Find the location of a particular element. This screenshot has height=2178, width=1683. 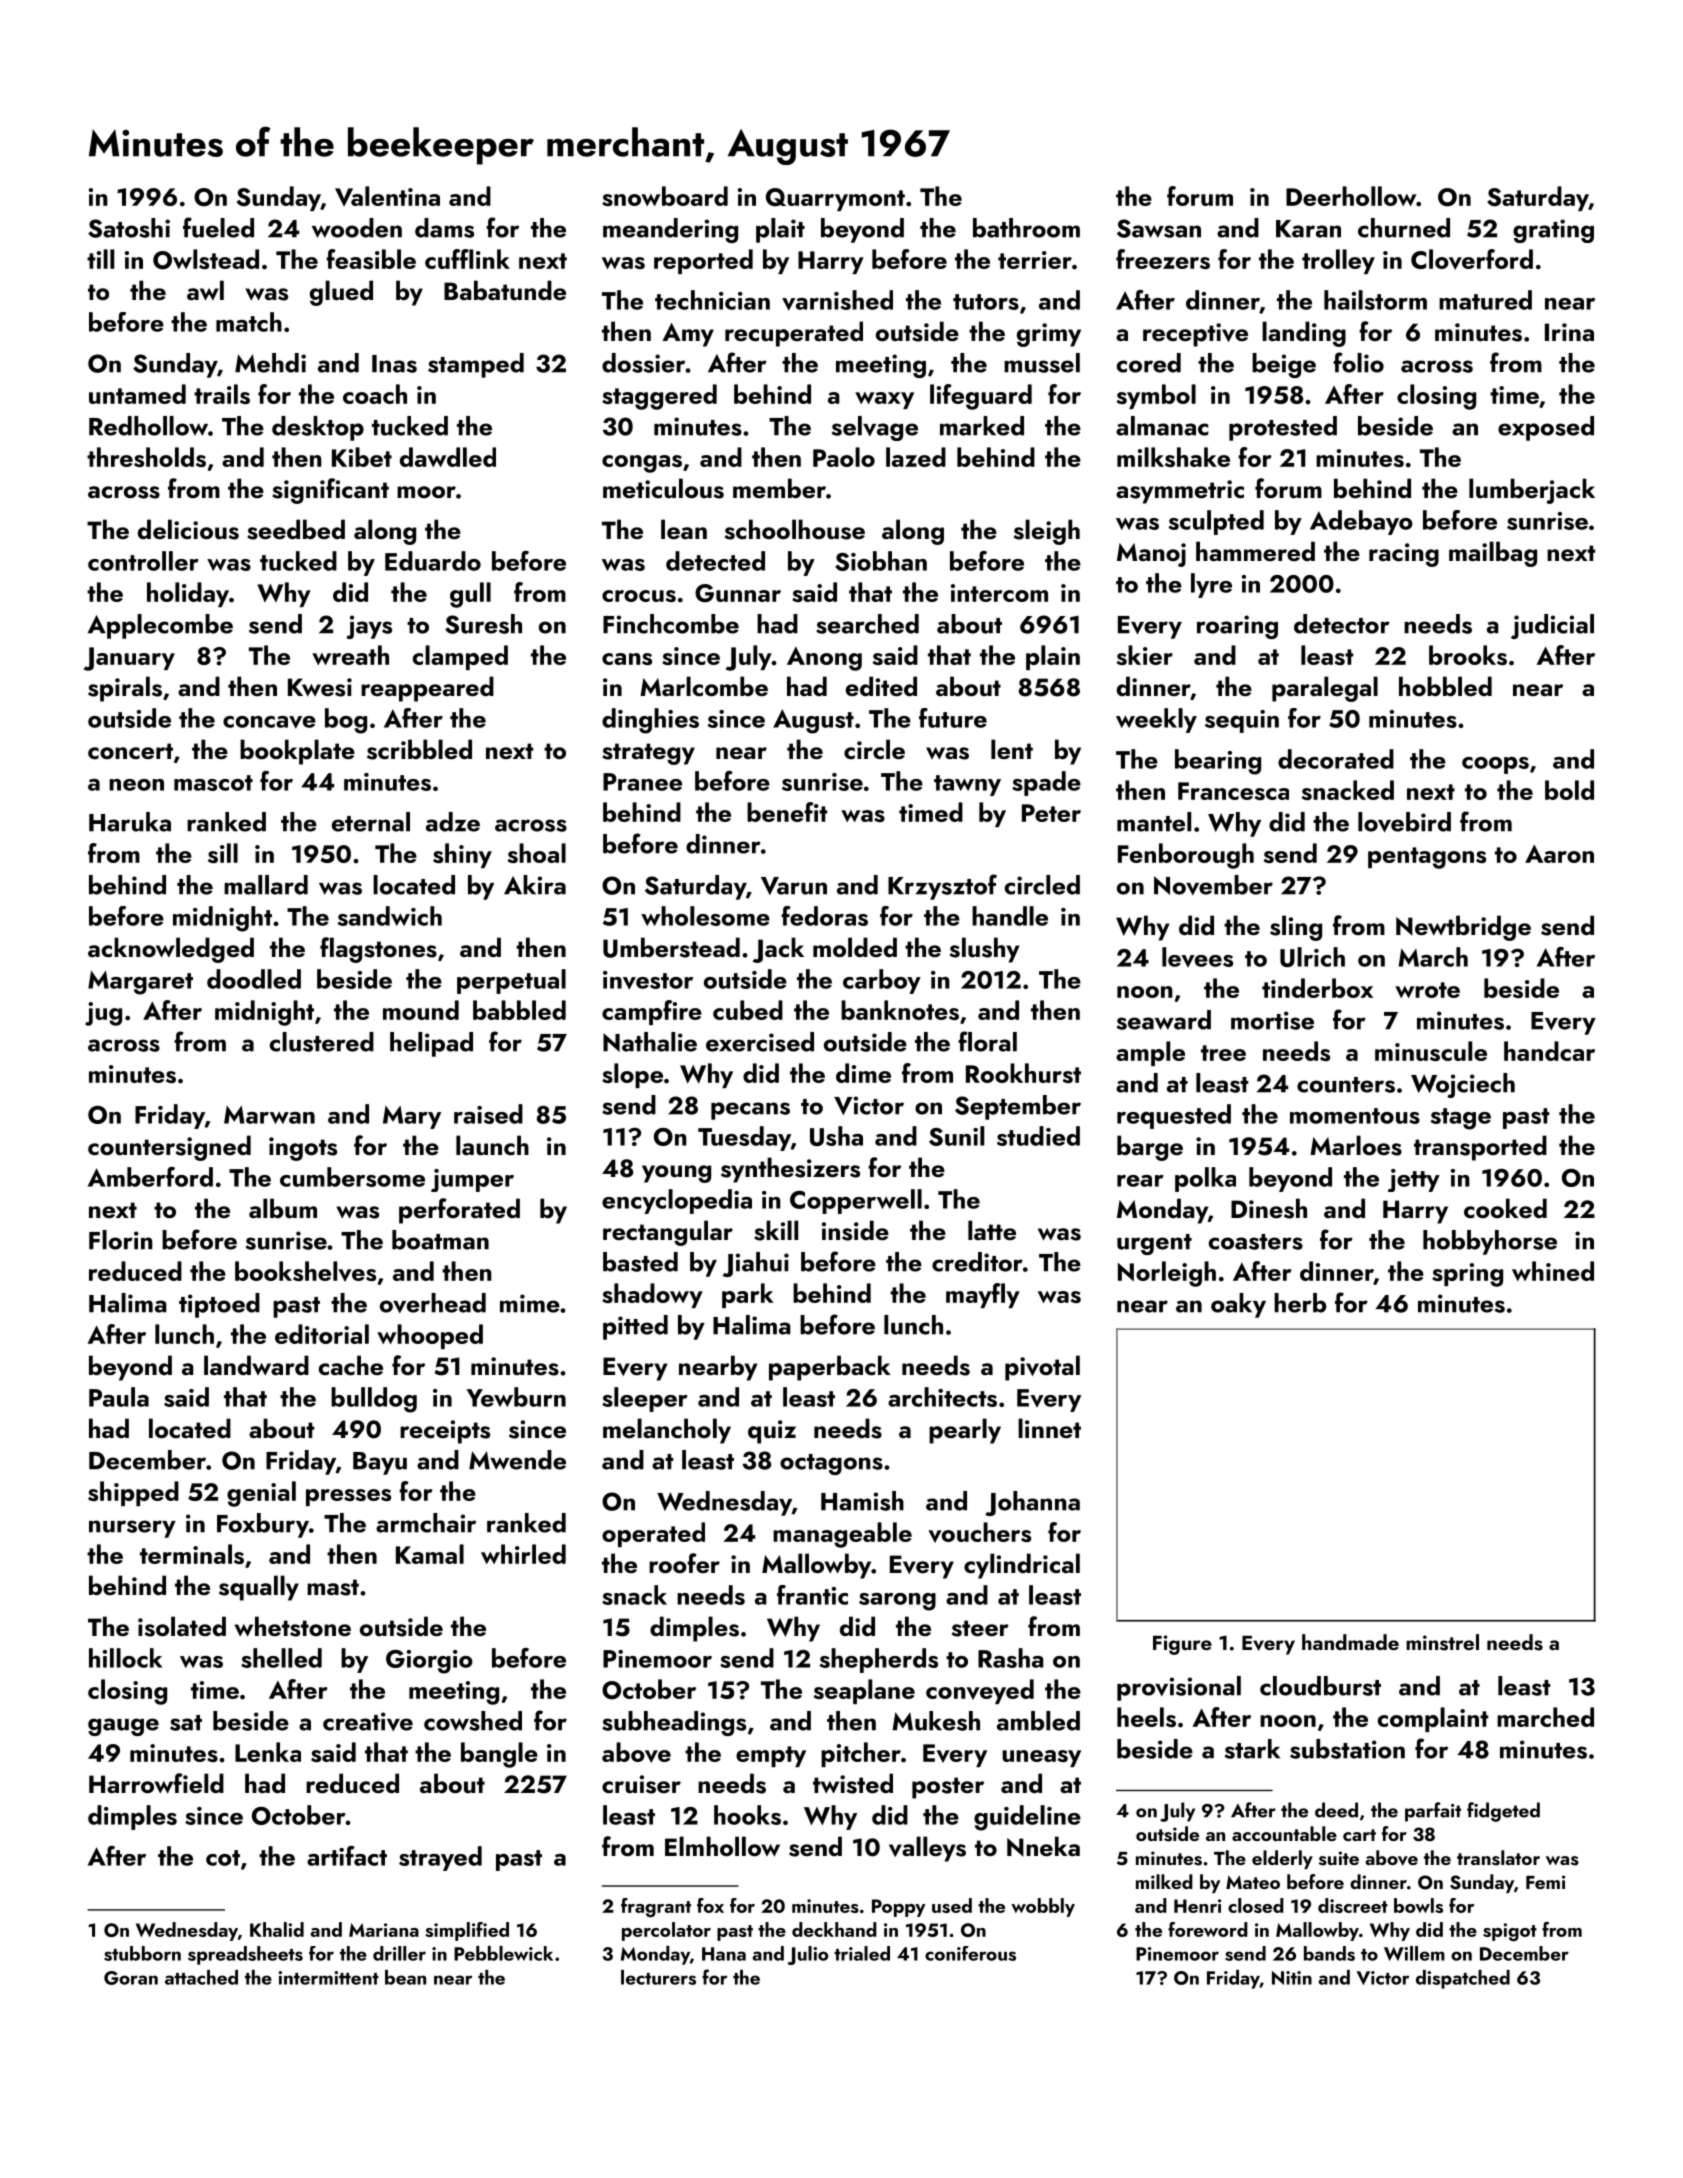

Quarrymont is located at coordinates (835, 199).
